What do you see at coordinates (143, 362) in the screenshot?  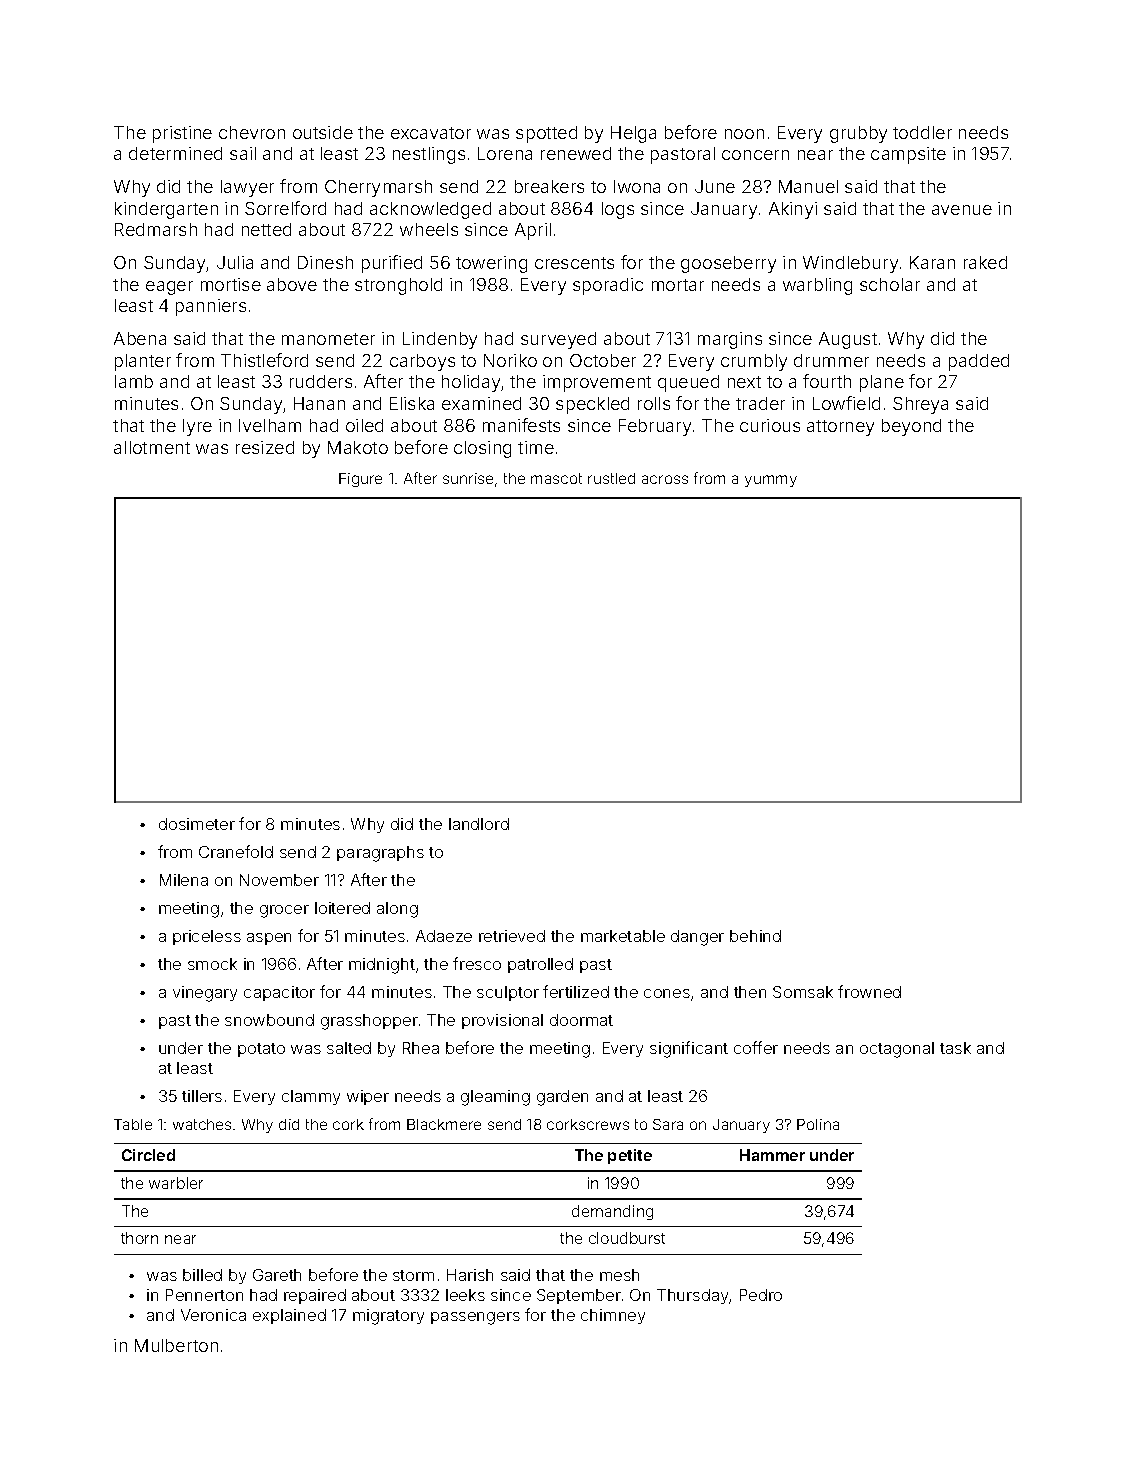 I see `planter` at bounding box center [143, 362].
